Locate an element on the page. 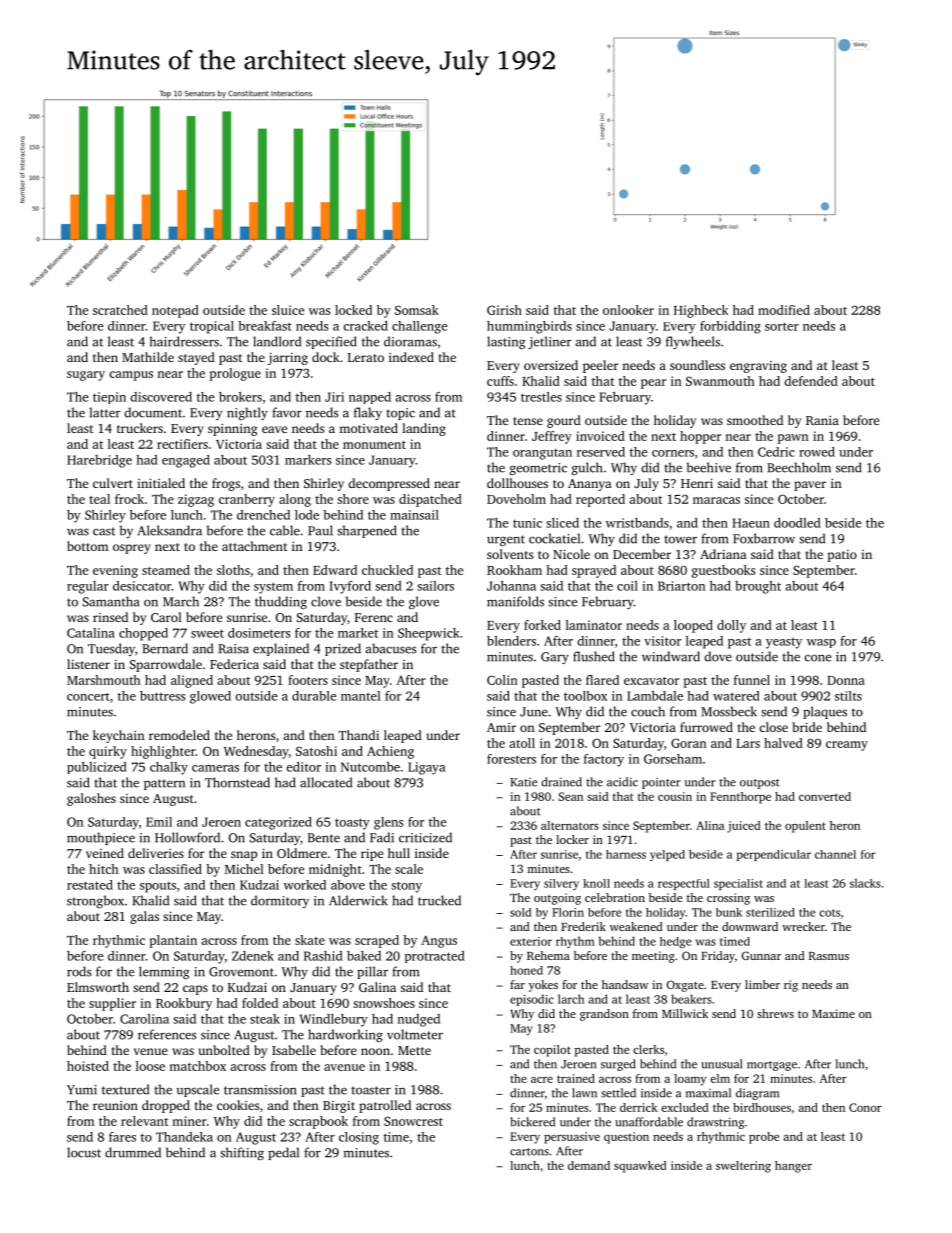  toolbox is located at coordinates (585, 696).
